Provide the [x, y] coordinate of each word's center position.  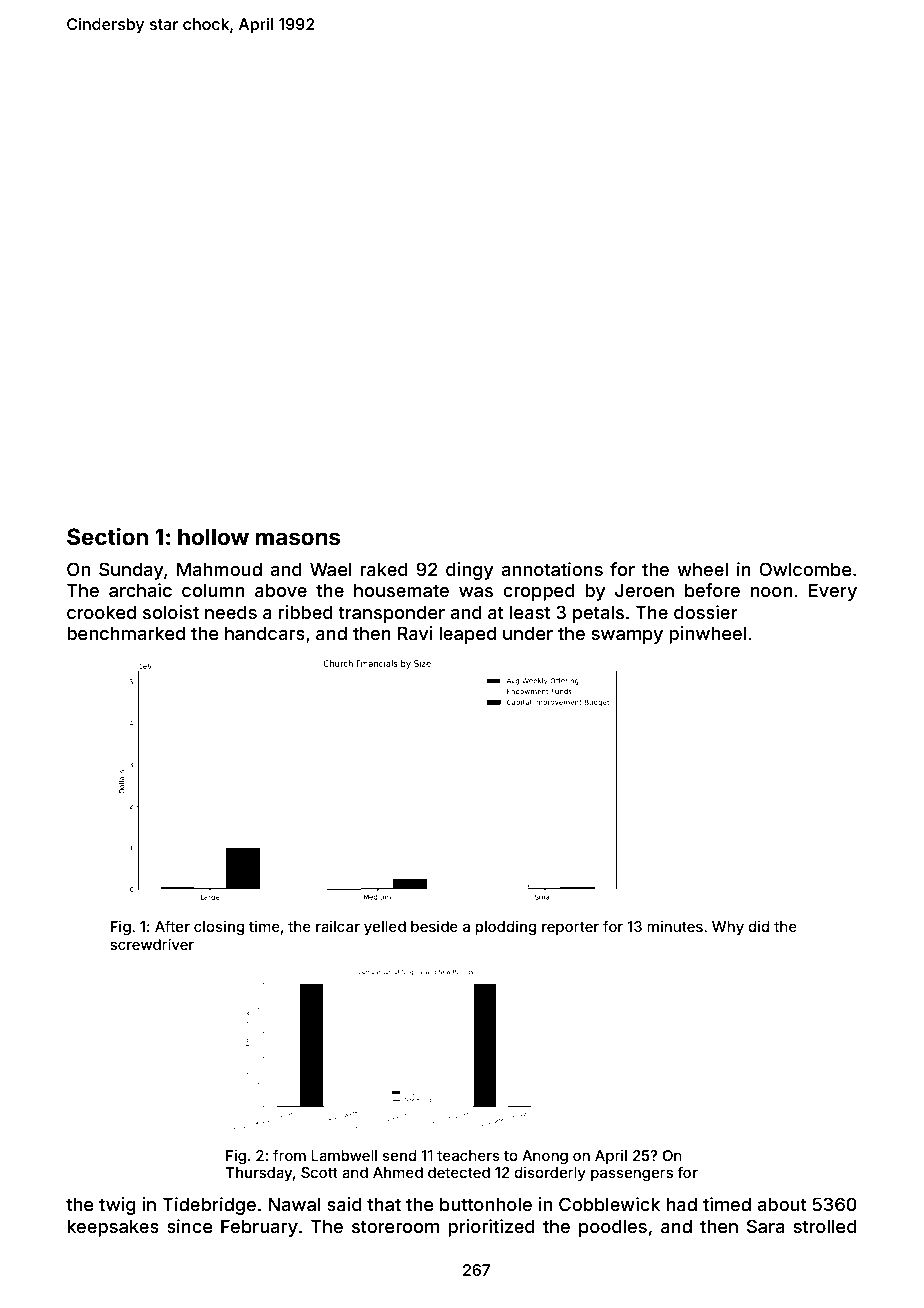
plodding [506, 928]
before [712, 590]
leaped [467, 635]
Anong [545, 1157]
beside [434, 926]
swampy [627, 637]
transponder [391, 614]
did [759, 926]
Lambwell [344, 1155]
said [344, 1204]
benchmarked [126, 633]
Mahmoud [219, 569]
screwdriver [152, 944]
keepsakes [113, 1228]
